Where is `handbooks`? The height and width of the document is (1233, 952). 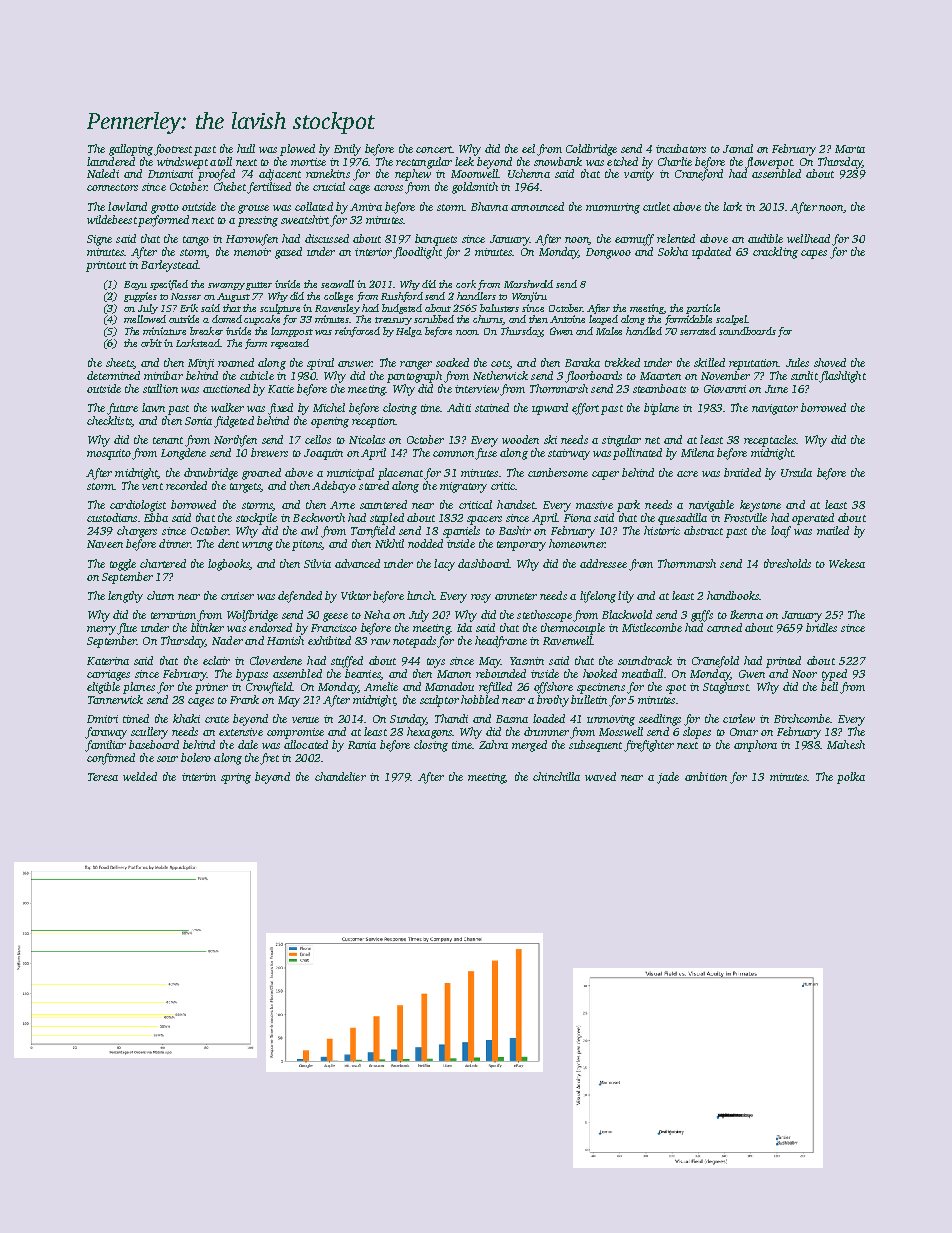 handbooks is located at coordinates (733, 595).
